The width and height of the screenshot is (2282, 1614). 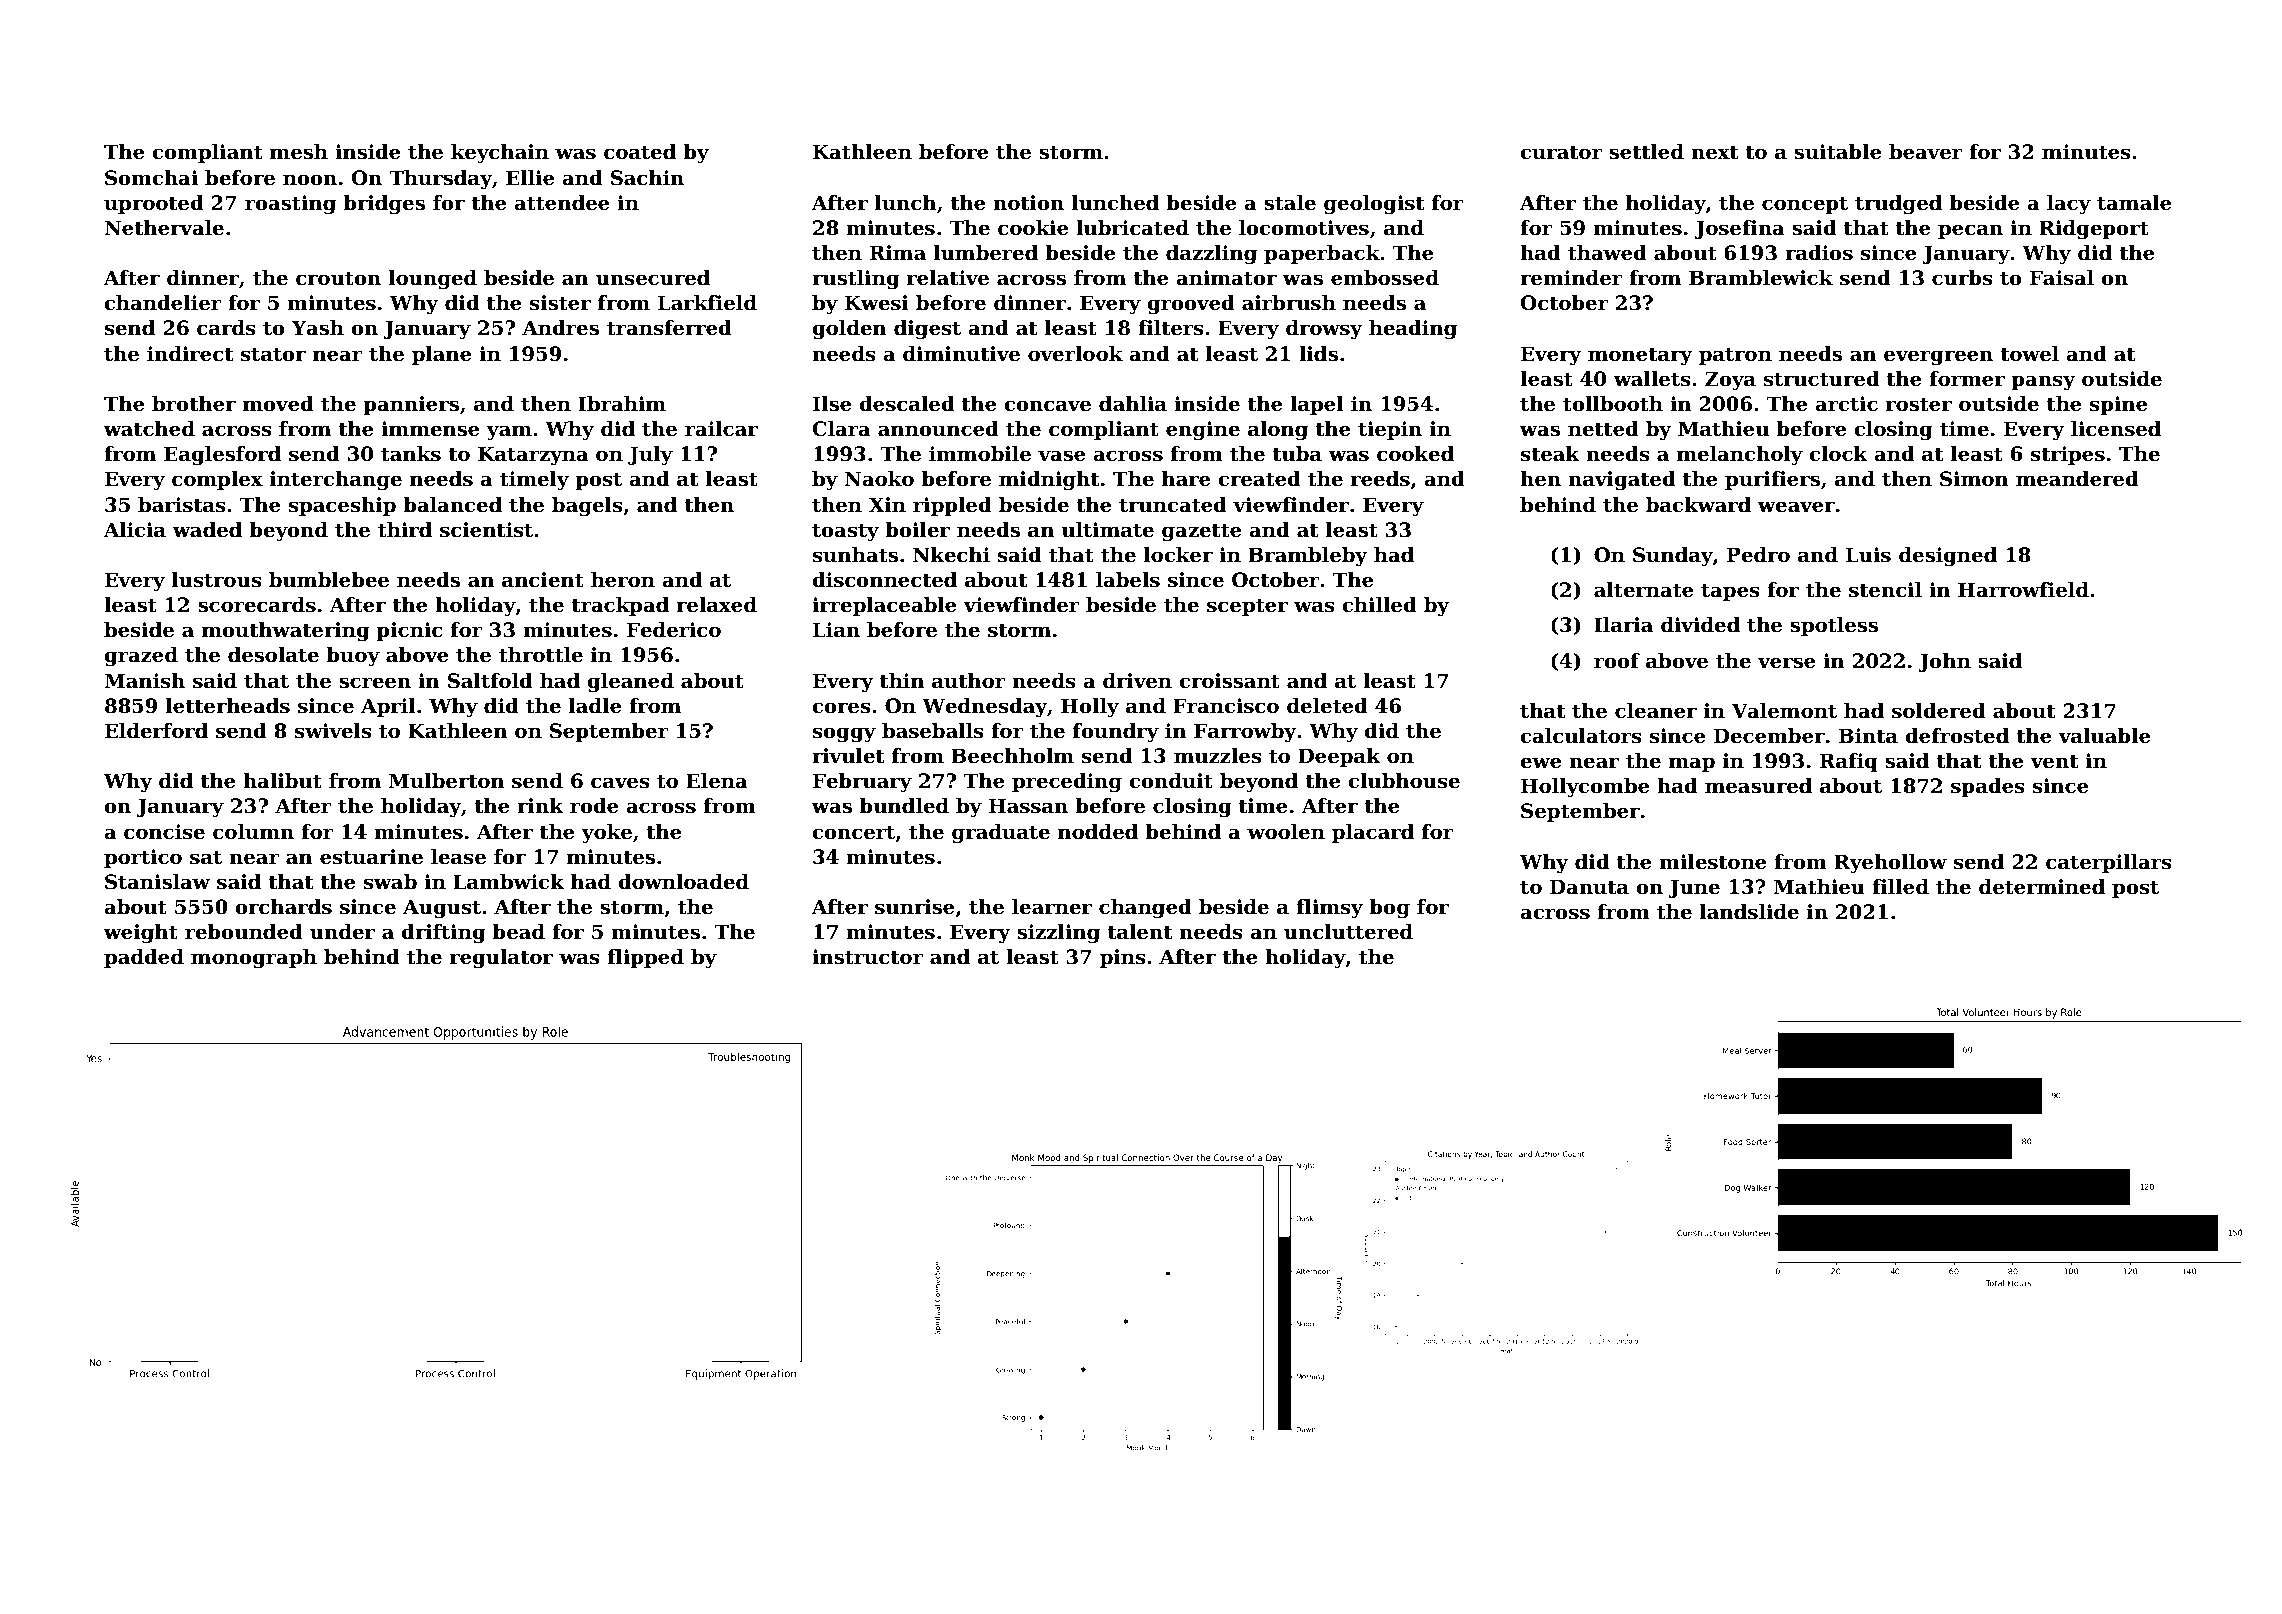 What do you see at coordinates (1116, 733) in the screenshot?
I see `foundry` at bounding box center [1116, 733].
